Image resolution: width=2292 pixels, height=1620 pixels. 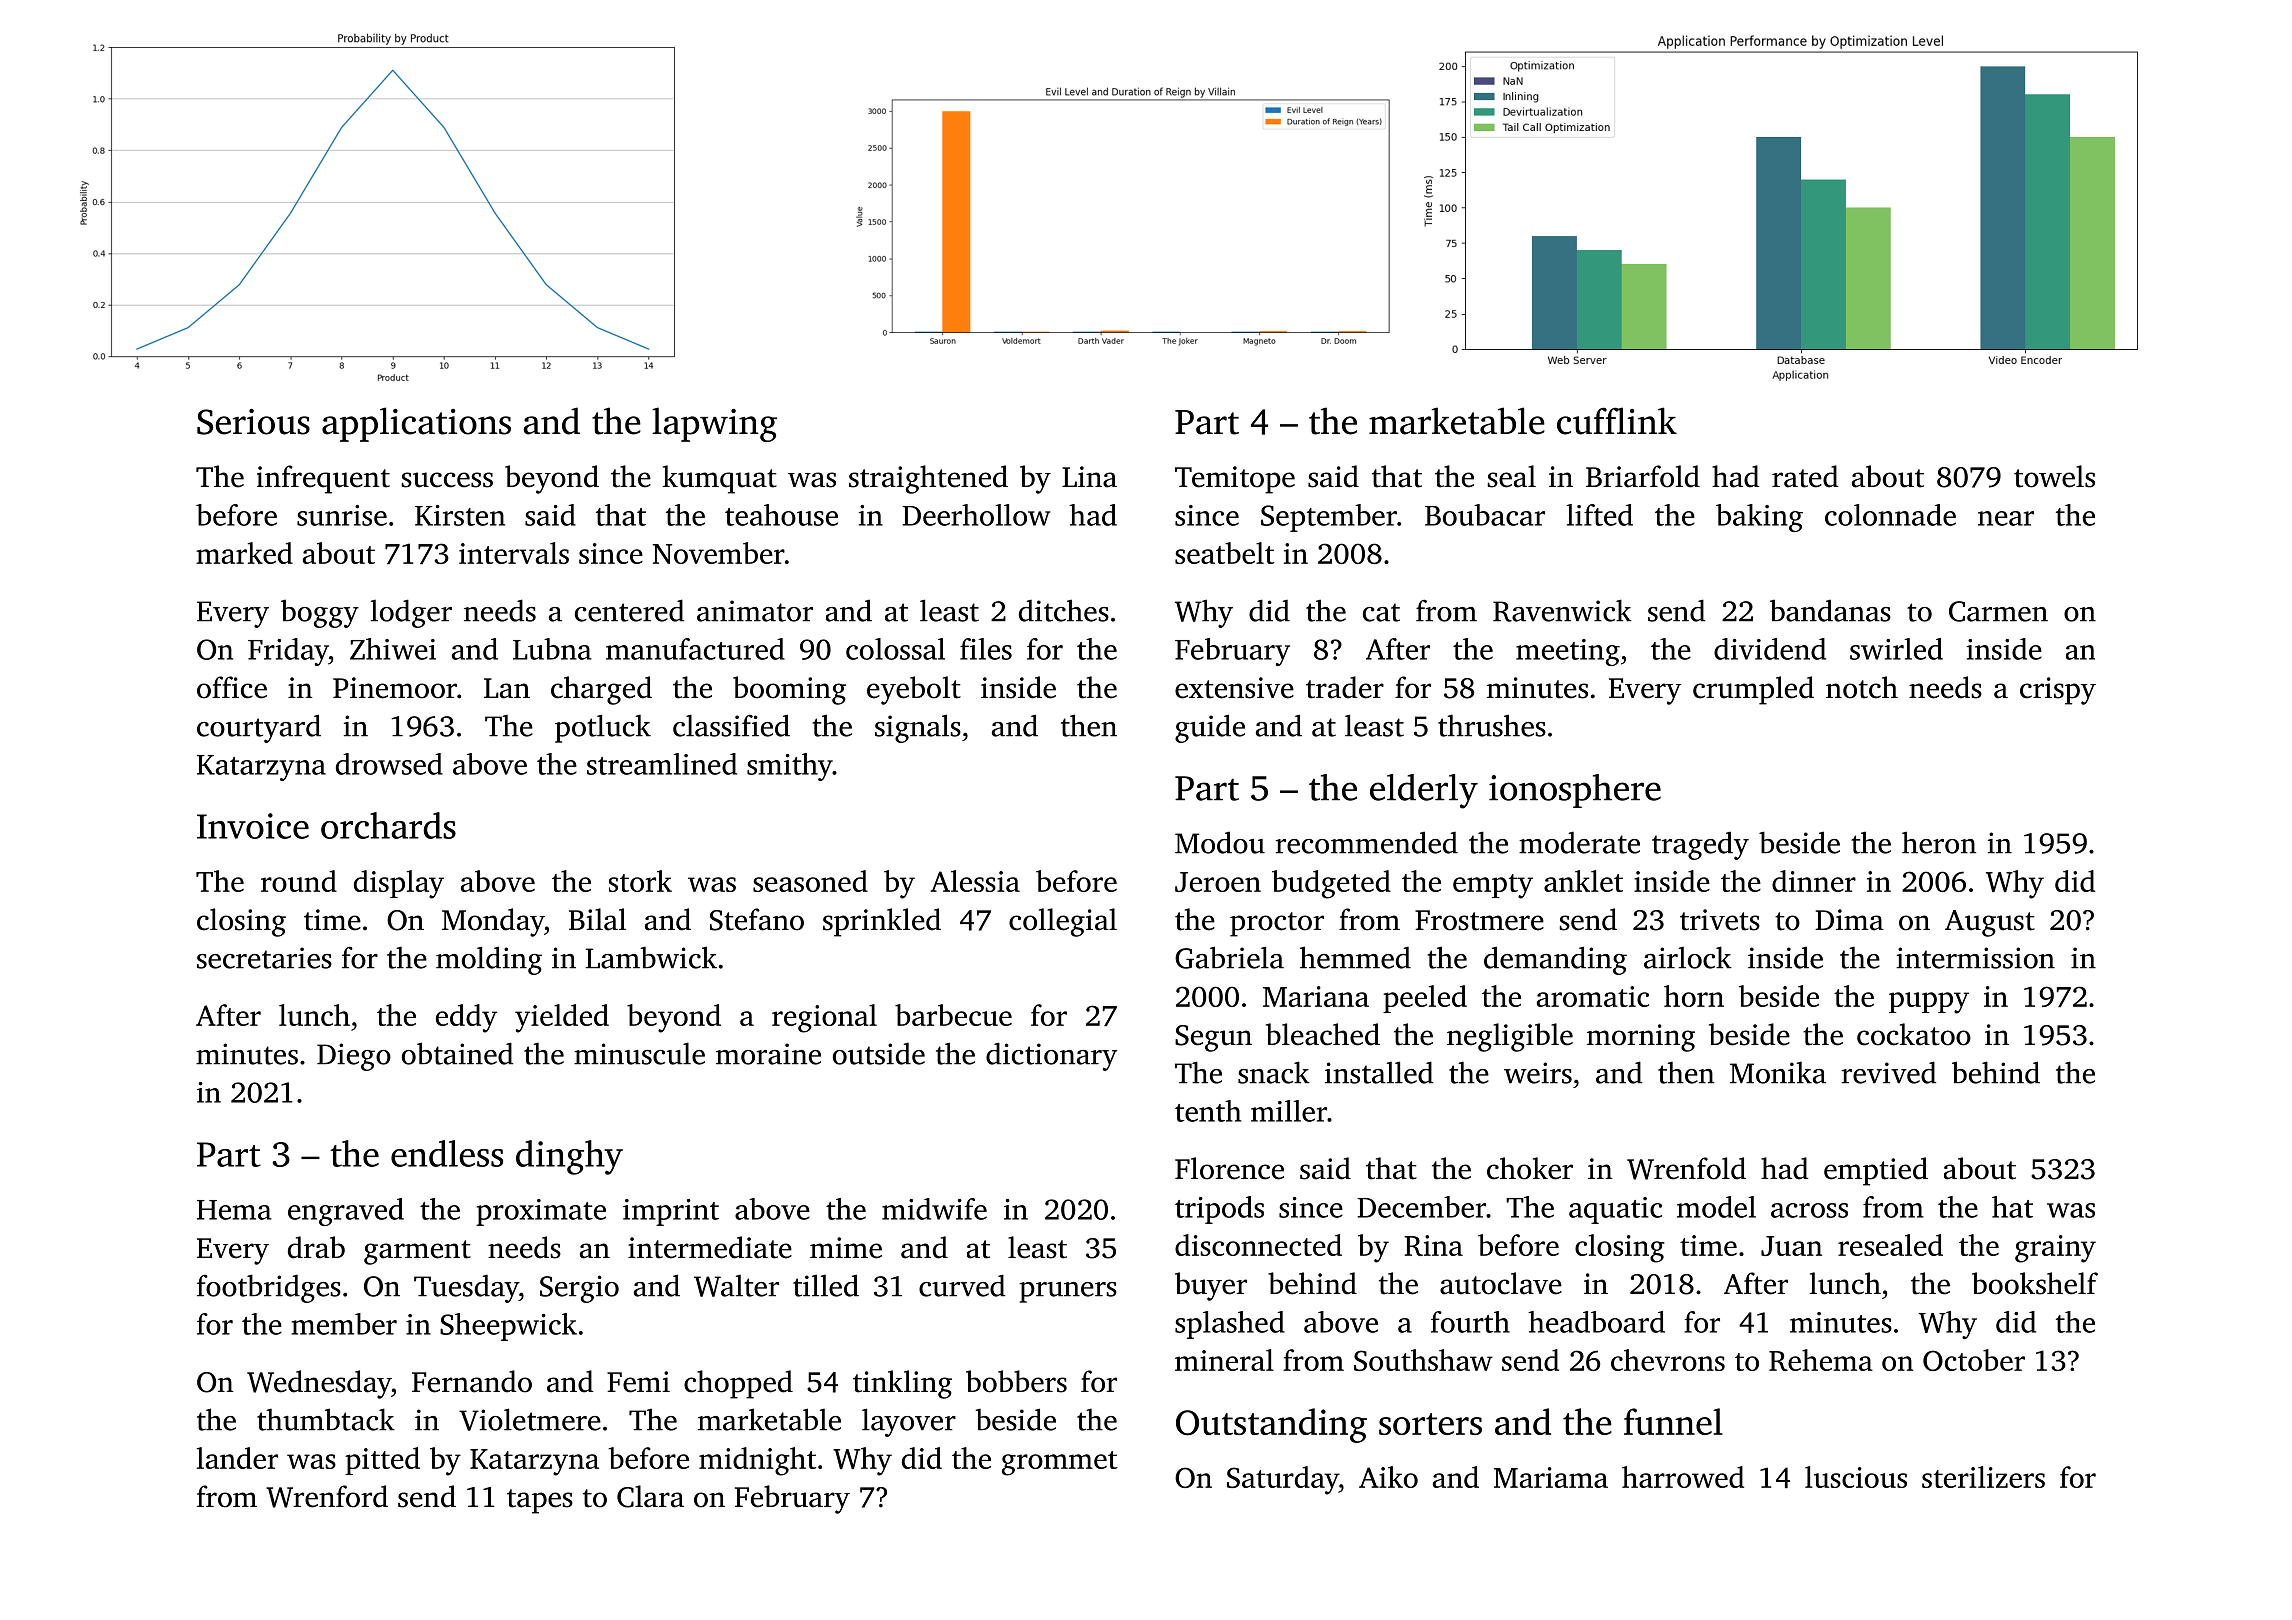 I want to click on infrequent, so click(x=323, y=479).
